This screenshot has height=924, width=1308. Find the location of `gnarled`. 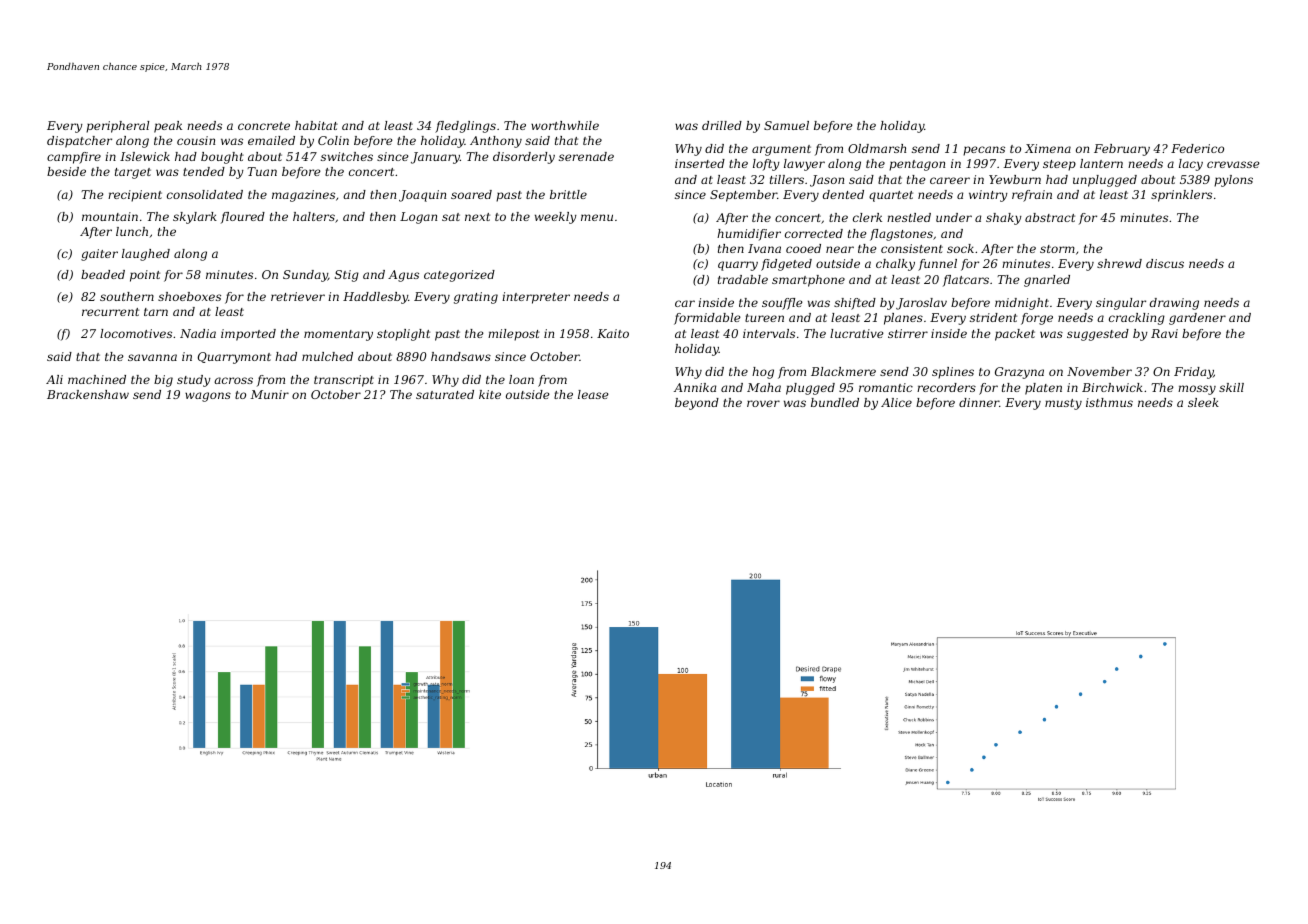

gnarled is located at coordinates (1047, 281).
